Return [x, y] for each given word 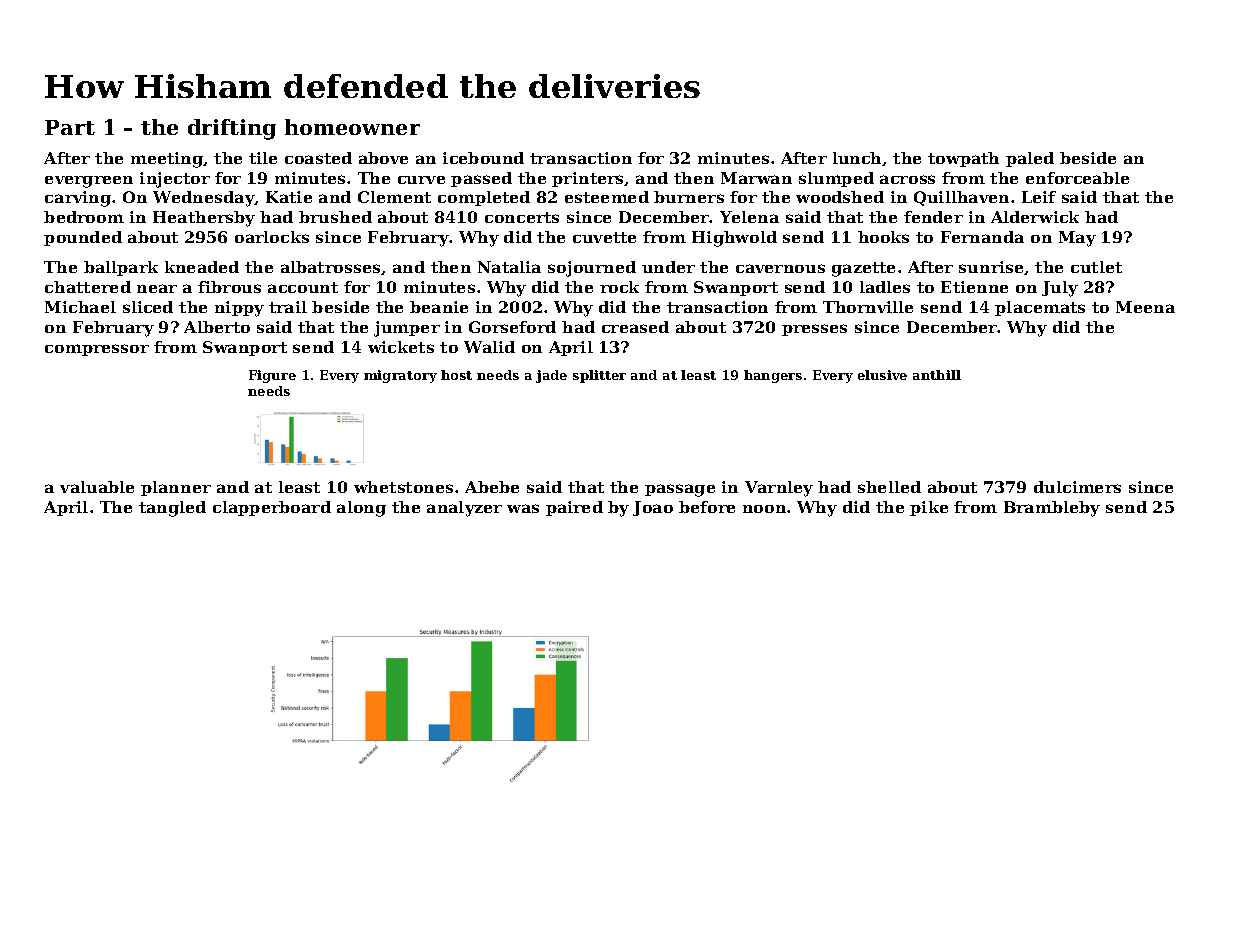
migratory [400, 376]
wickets [401, 347]
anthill [937, 375]
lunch [857, 158]
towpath [963, 159]
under [668, 267]
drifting [232, 129]
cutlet [1096, 267]
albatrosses [330, 267]
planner [176, 488]
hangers [773, 376]
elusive [882, 375]
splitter [599, 376]
